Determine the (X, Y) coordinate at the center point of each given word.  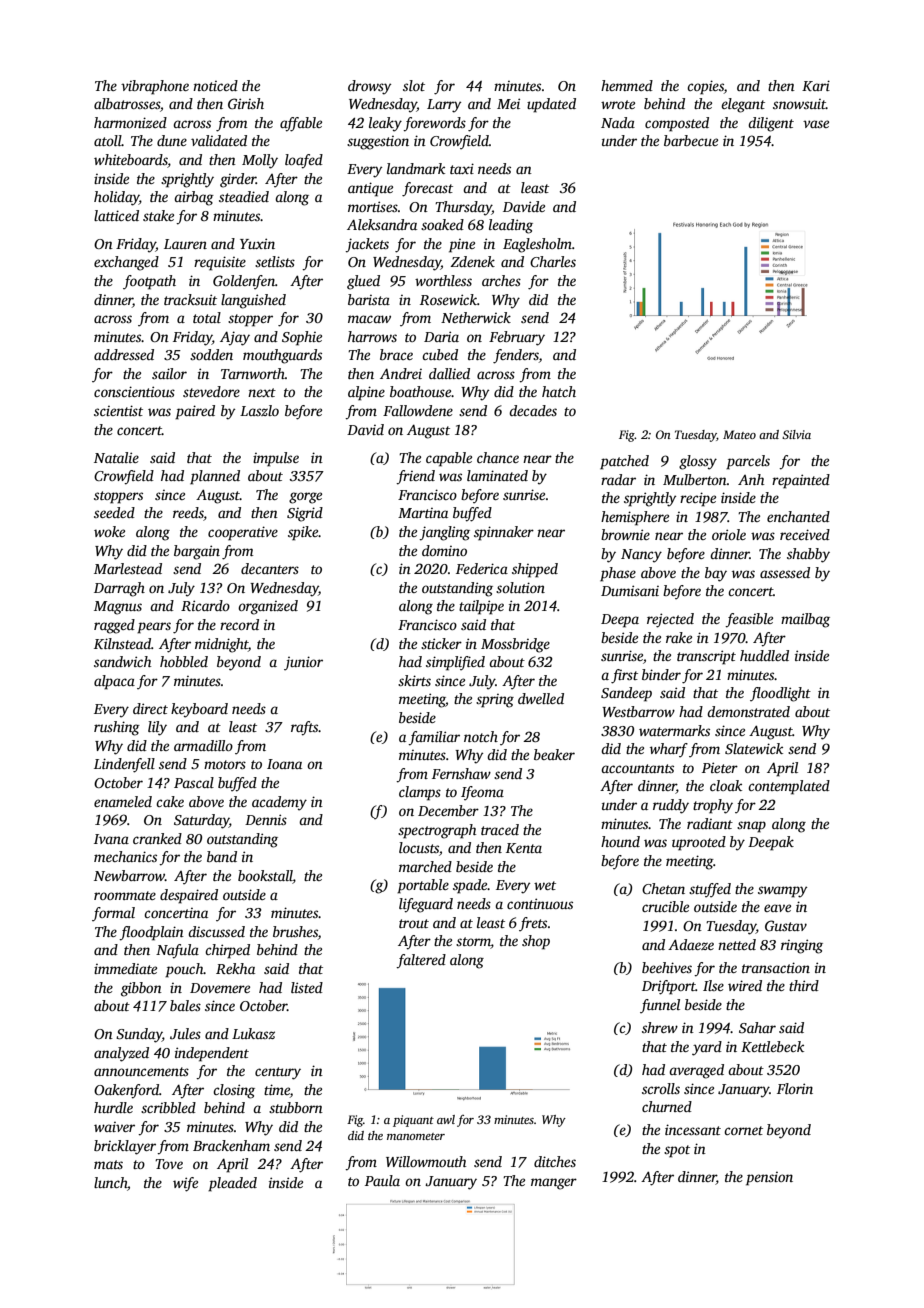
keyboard (199, 710)
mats (108, 1164)
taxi (462, 168)
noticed (215, 85)
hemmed (627, 85)
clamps (420, 793)
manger (554, 1184)
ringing (802, 946)
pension (769, 1179)
